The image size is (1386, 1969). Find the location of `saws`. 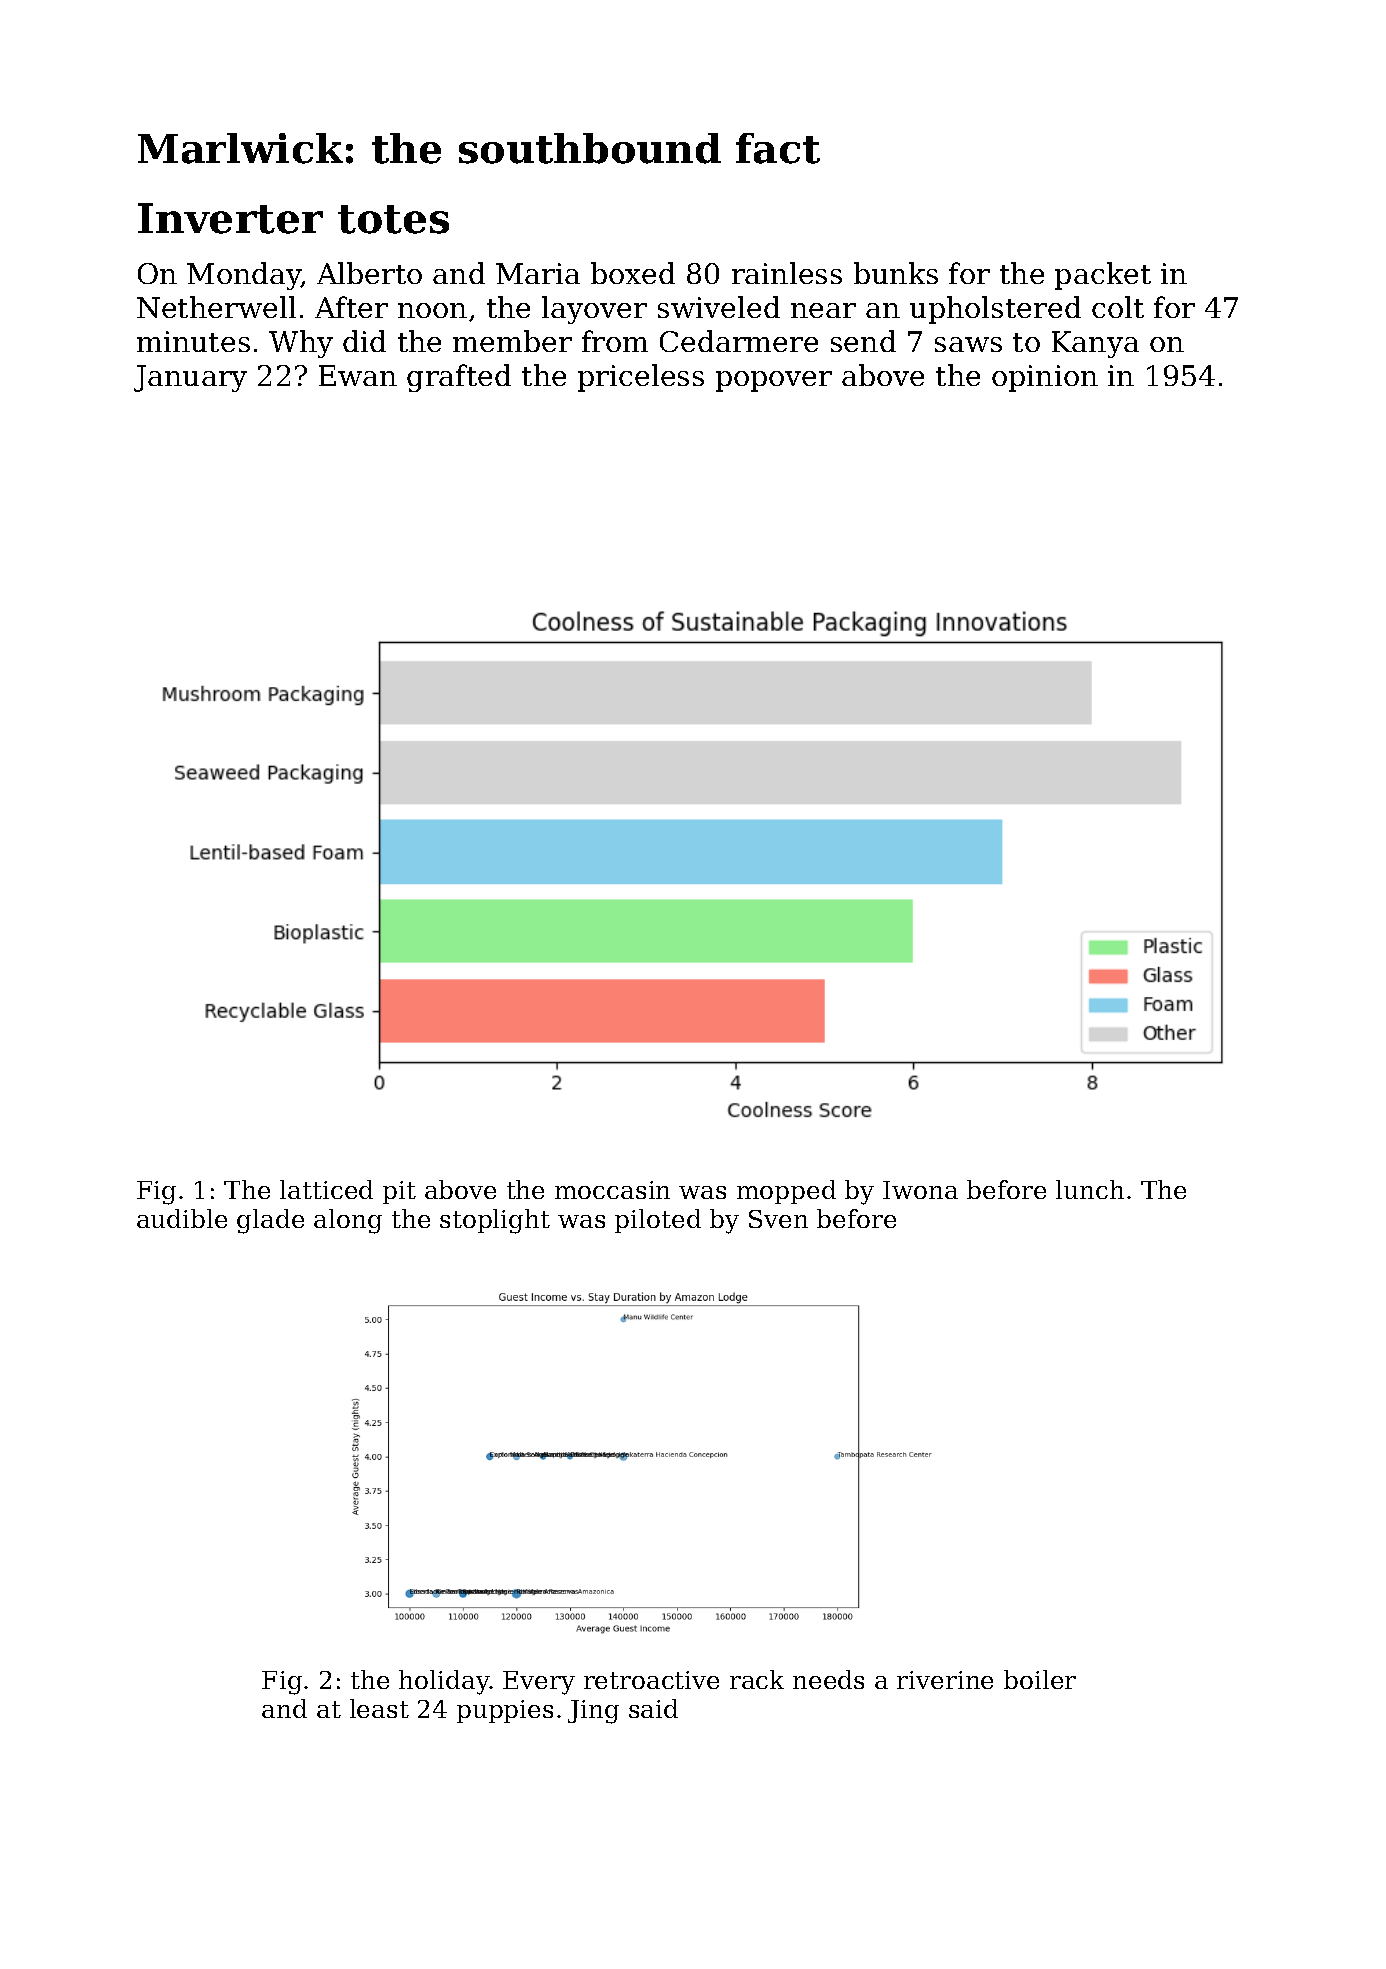

saws is located at coordinates (968, 344).
